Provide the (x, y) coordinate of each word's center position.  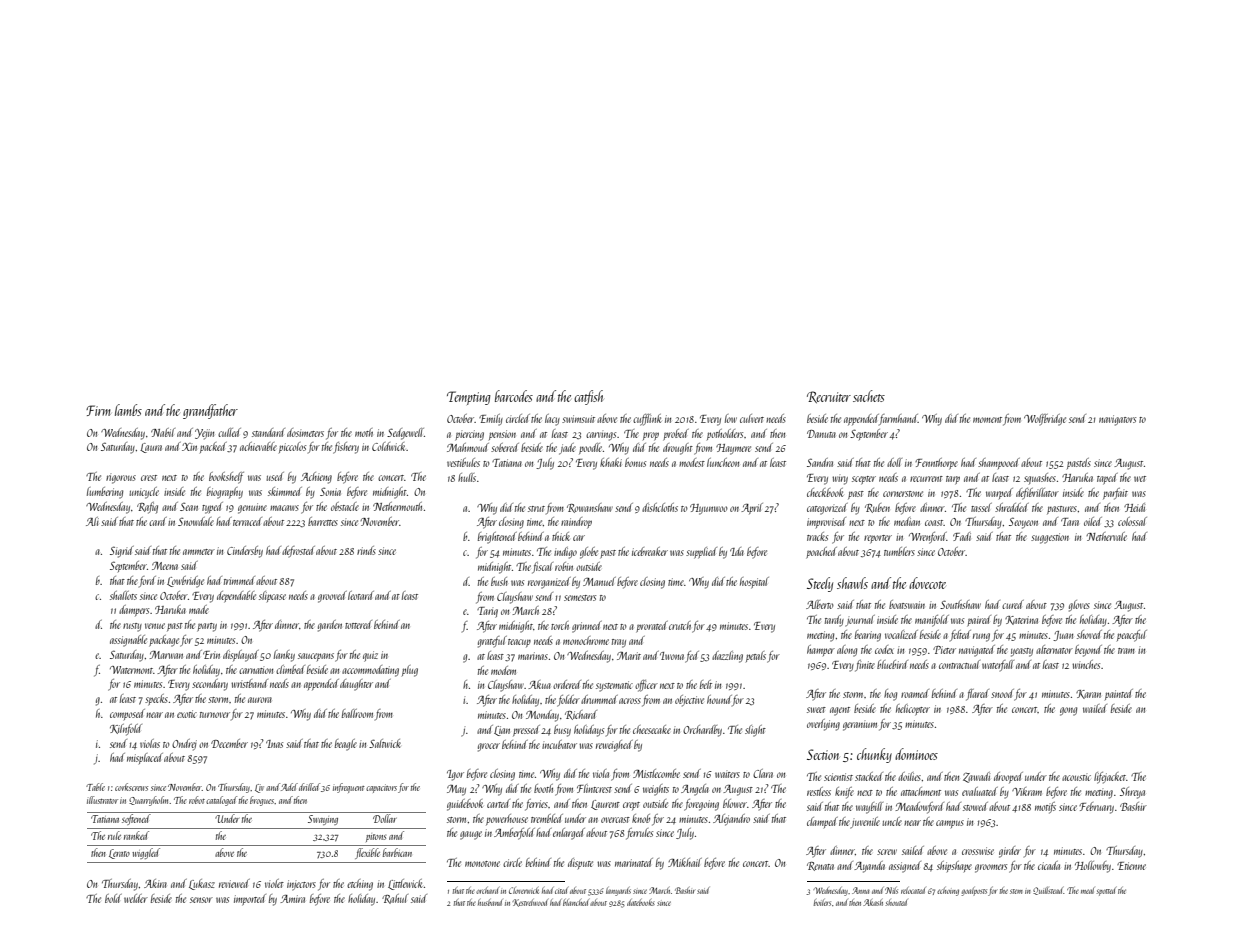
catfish (588, 397)
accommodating (370, 671)
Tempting (469, 398)
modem (503, 670)
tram (1126, 651)
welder (136, 898)
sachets (869, 396)
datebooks (641, 902)
